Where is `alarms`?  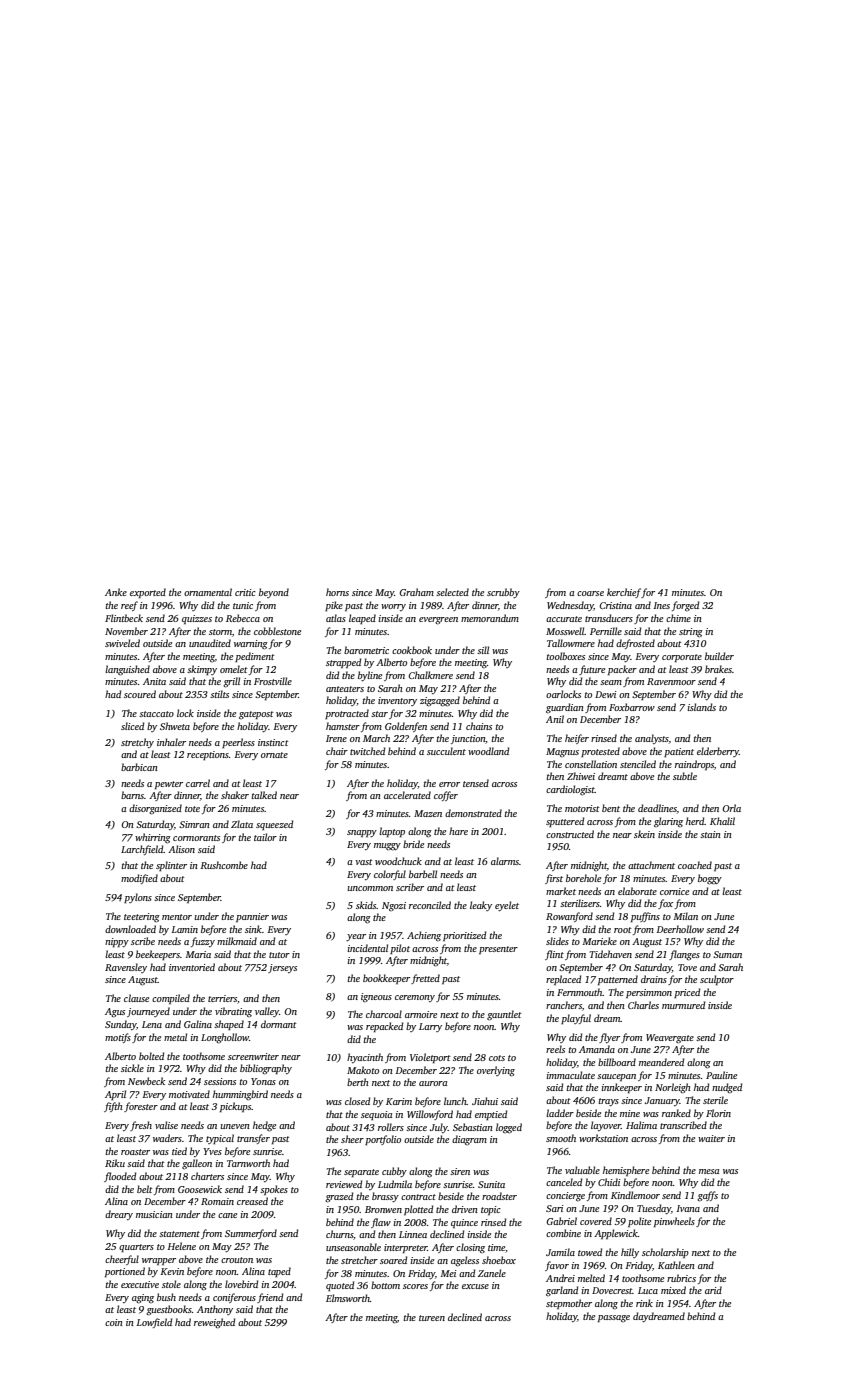
alarms is located at coordinates (505, 861).
